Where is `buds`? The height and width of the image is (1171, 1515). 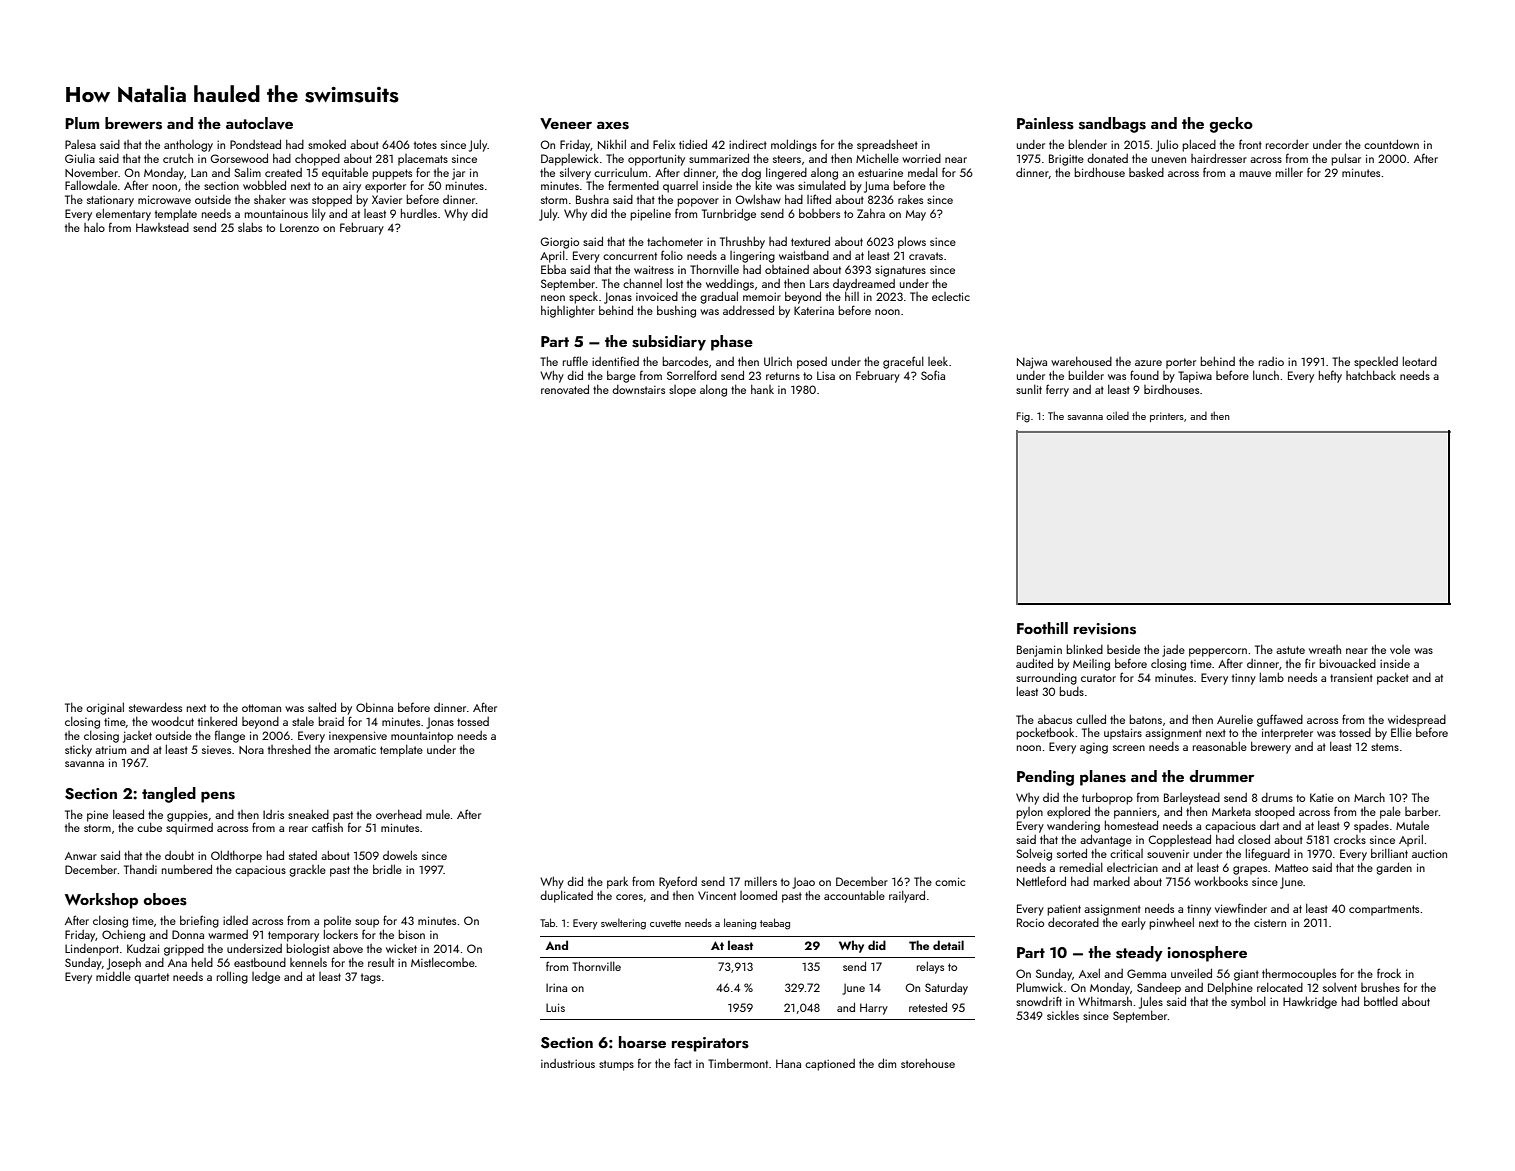
buds is located at coordinates (1071, 691).
